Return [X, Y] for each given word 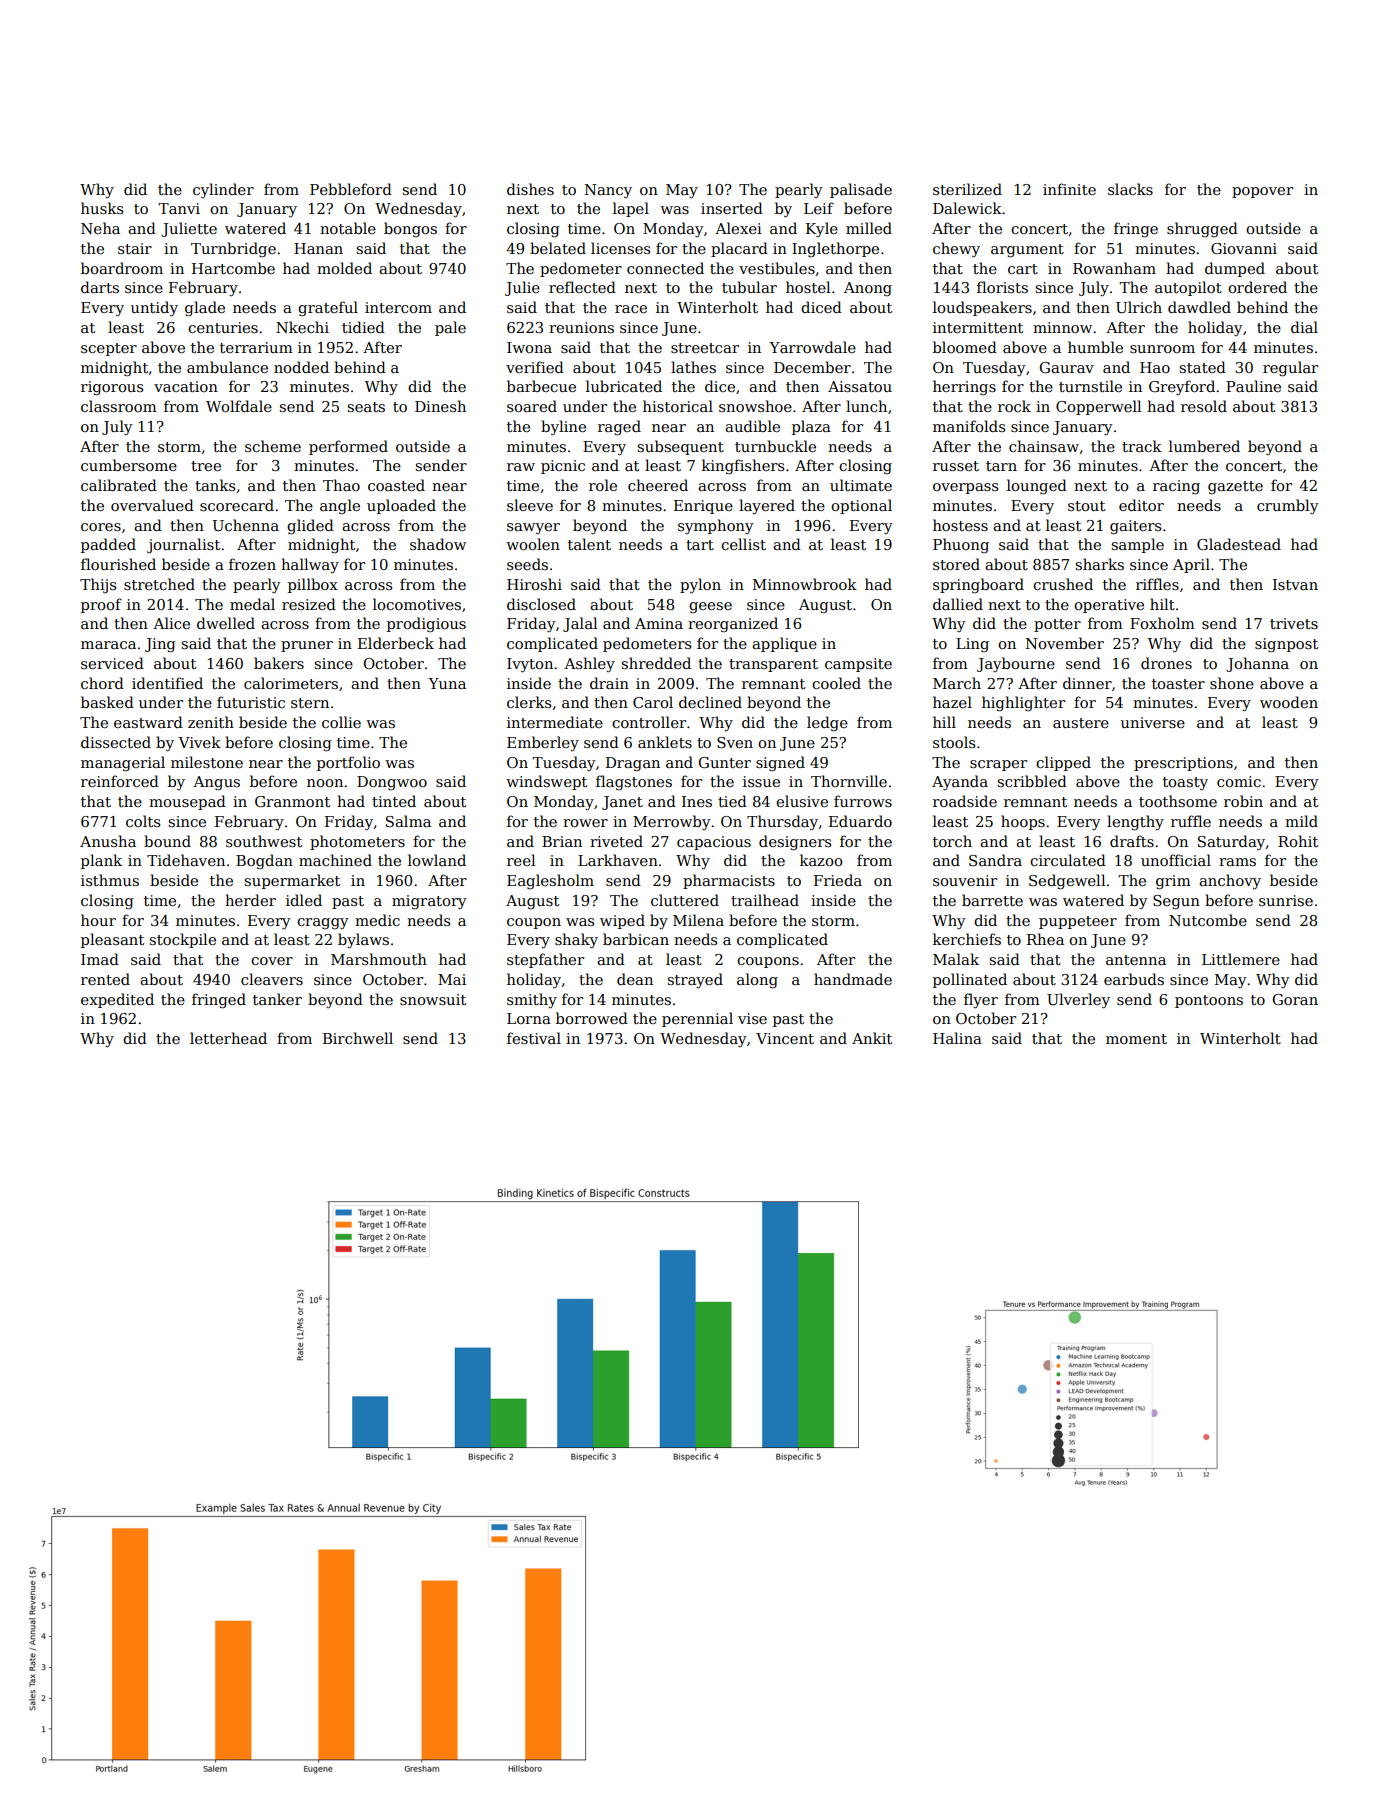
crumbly [1288, 506]
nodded [301, 367]
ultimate [861, 485]
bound [167, 841]
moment [1136, 1039]
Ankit [872, 1038]
